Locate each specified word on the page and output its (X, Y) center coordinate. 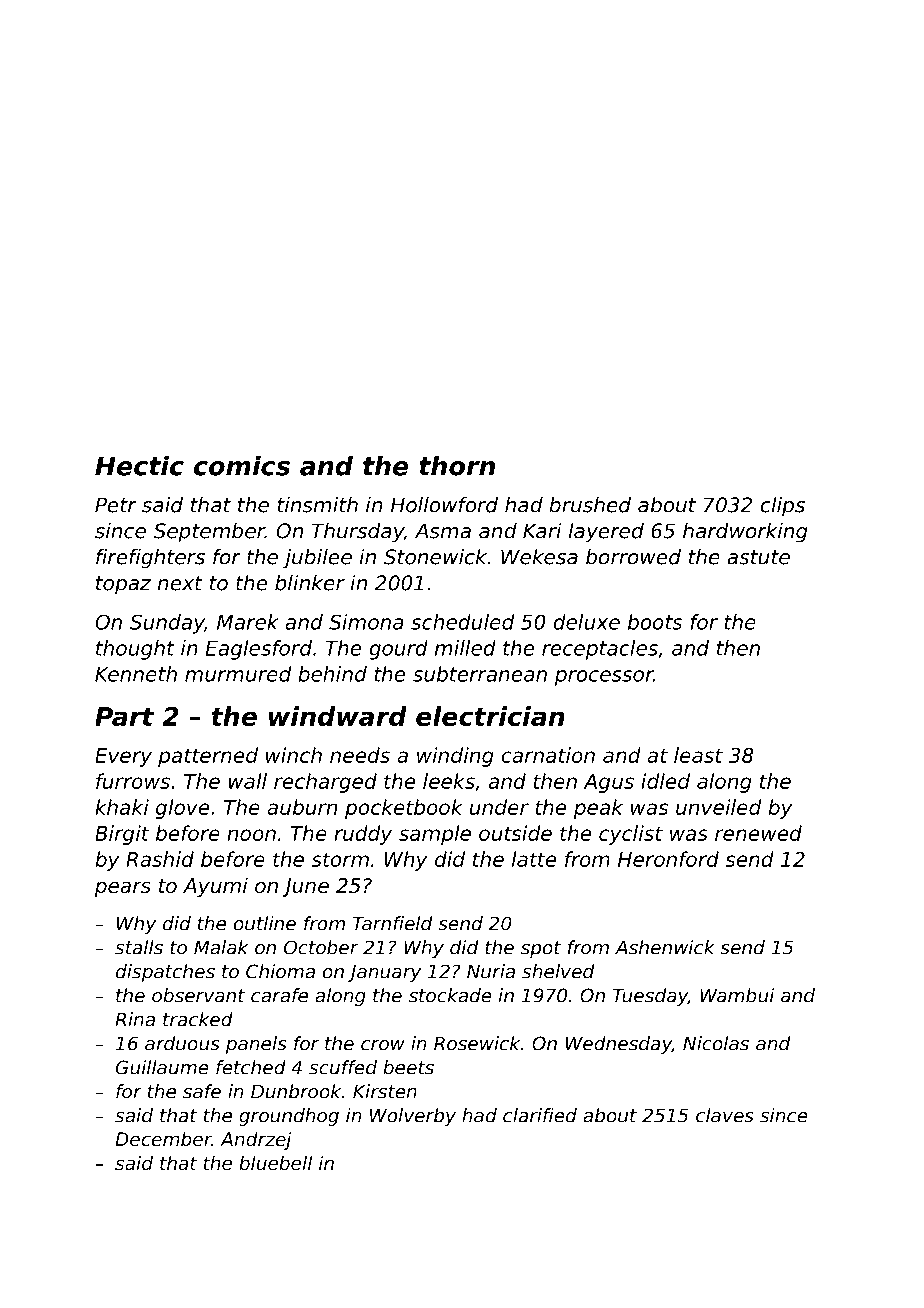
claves (725, 1115)
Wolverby (413, 1117)
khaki (122, 807)
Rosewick (477, 1043)
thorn (457, 466)
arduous (182, 1043)
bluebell (275, 1163)
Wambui (737, 995)
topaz (123, 585)
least (698, 755)
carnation (548, 755)
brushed (590, 505)
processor (604, 678)
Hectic (139, 466)
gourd (398, 650)
